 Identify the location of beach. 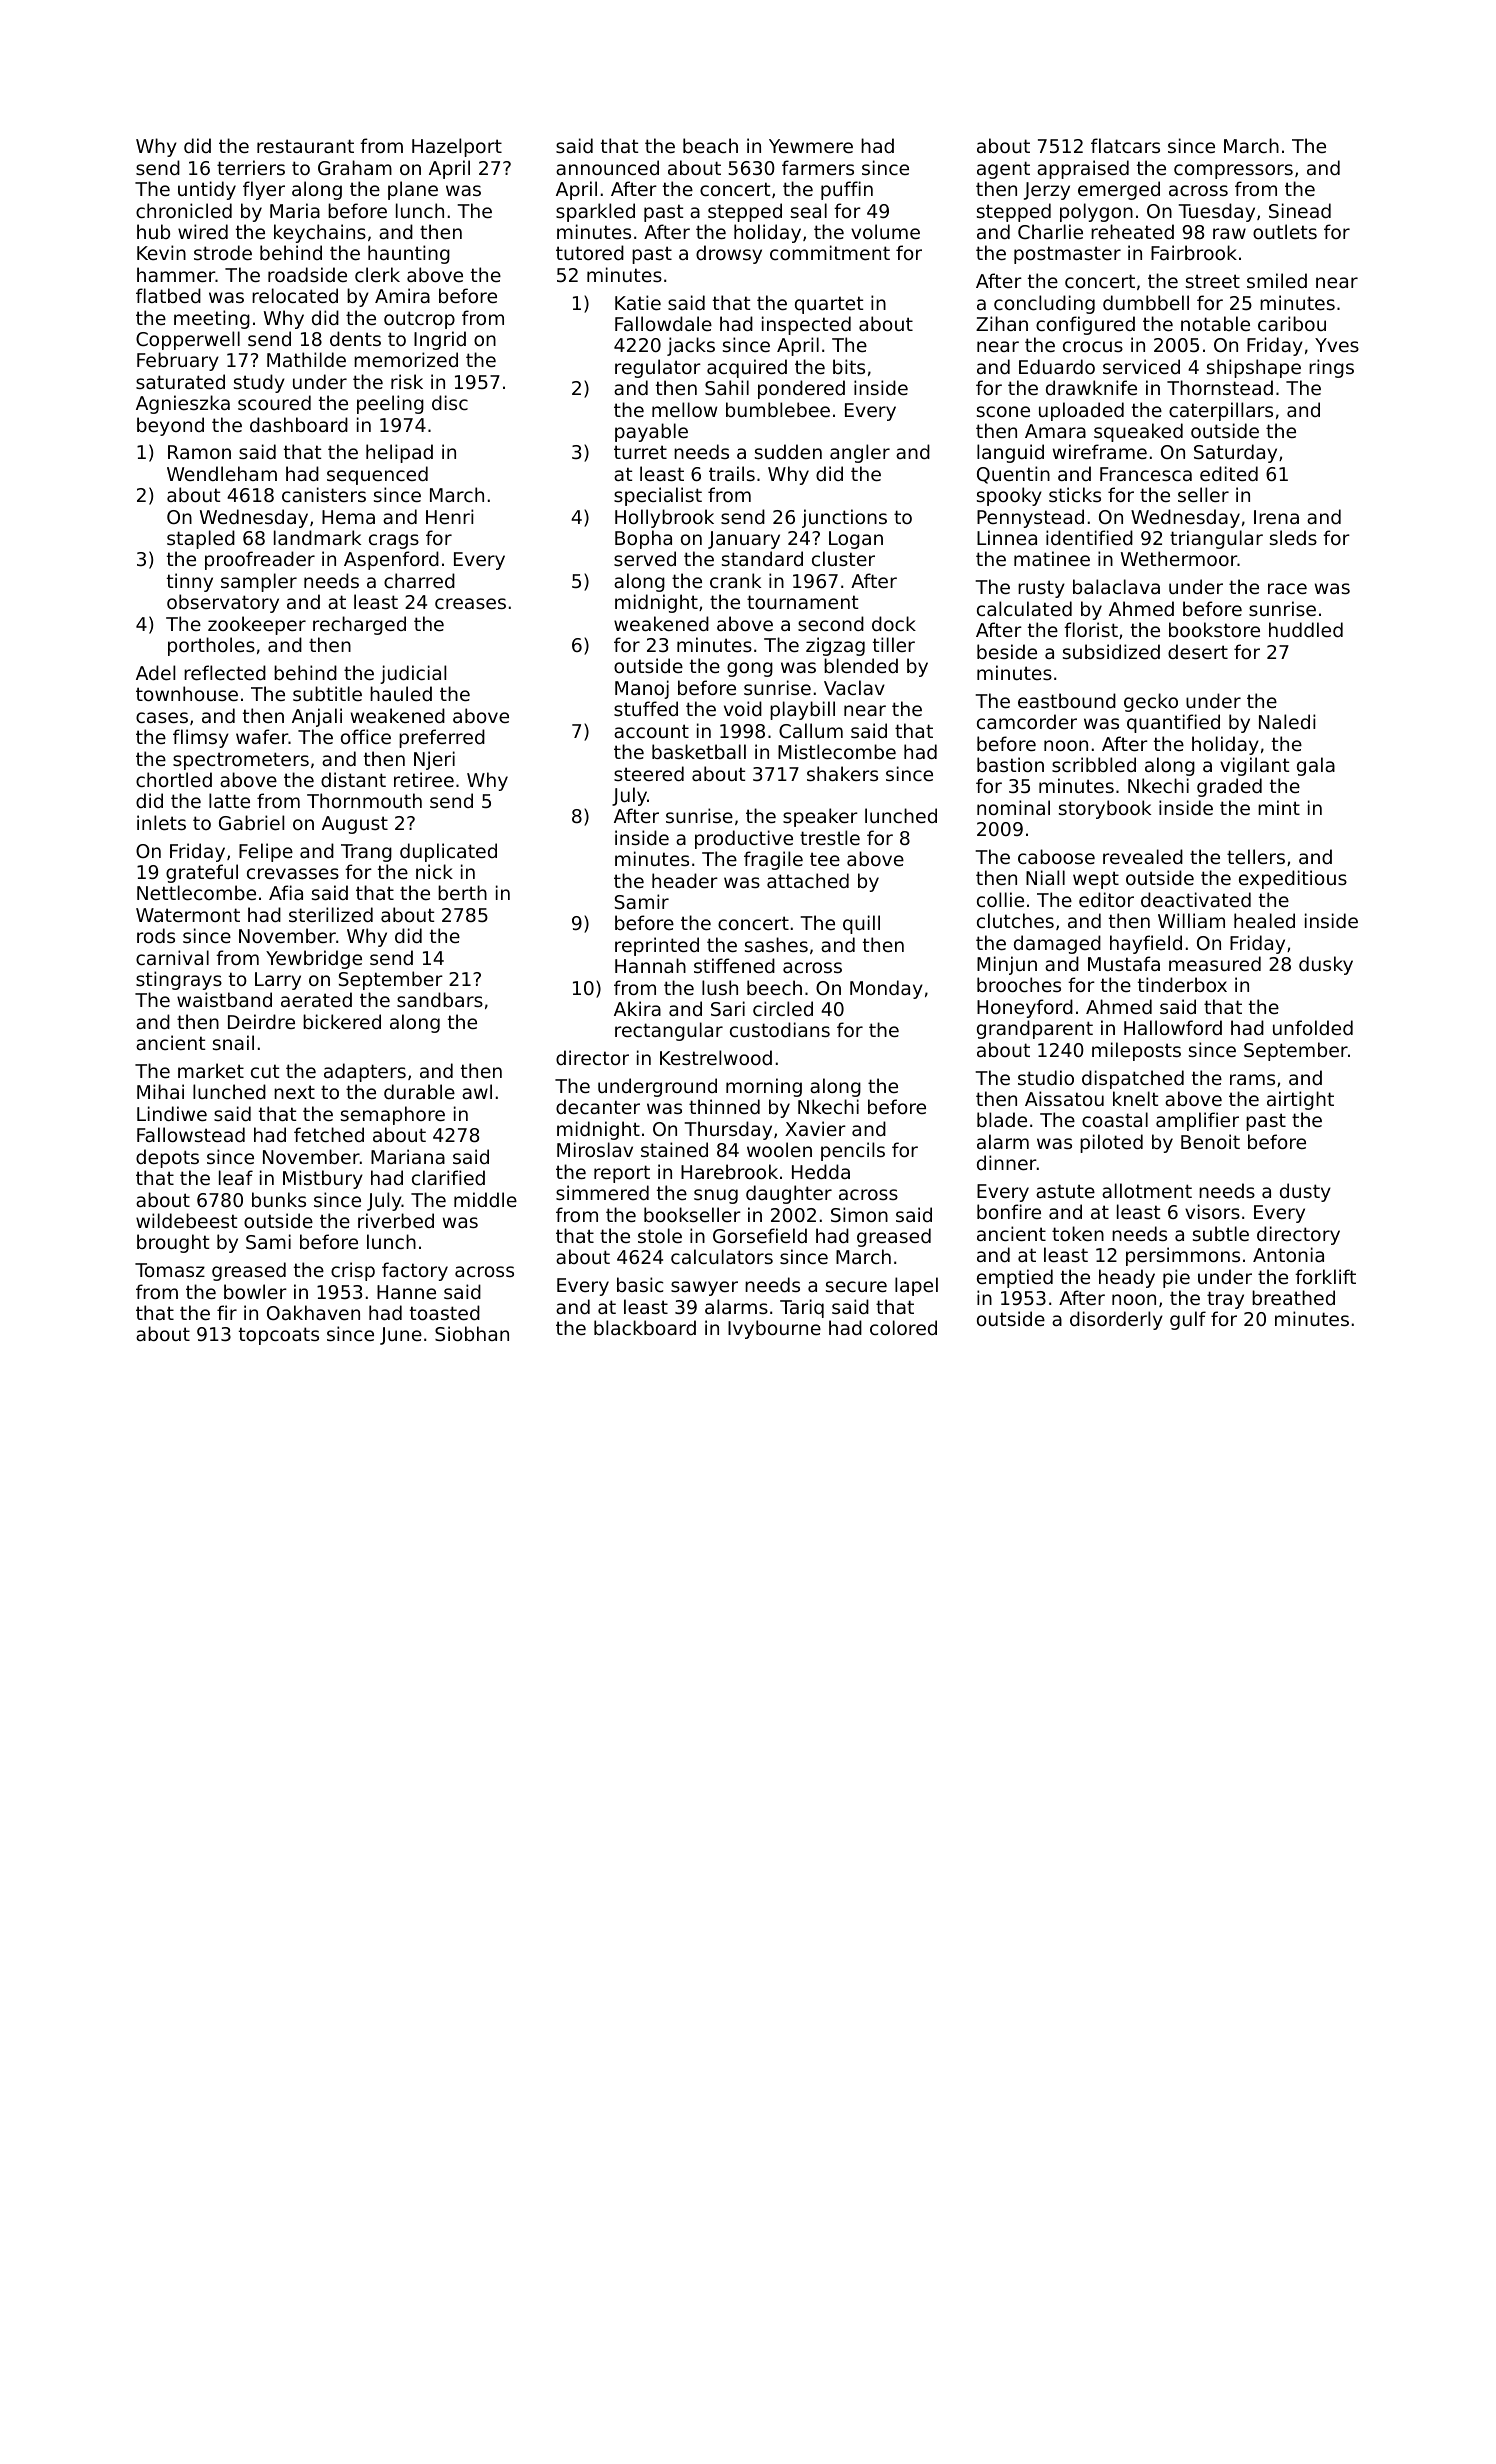
(710, 145).
